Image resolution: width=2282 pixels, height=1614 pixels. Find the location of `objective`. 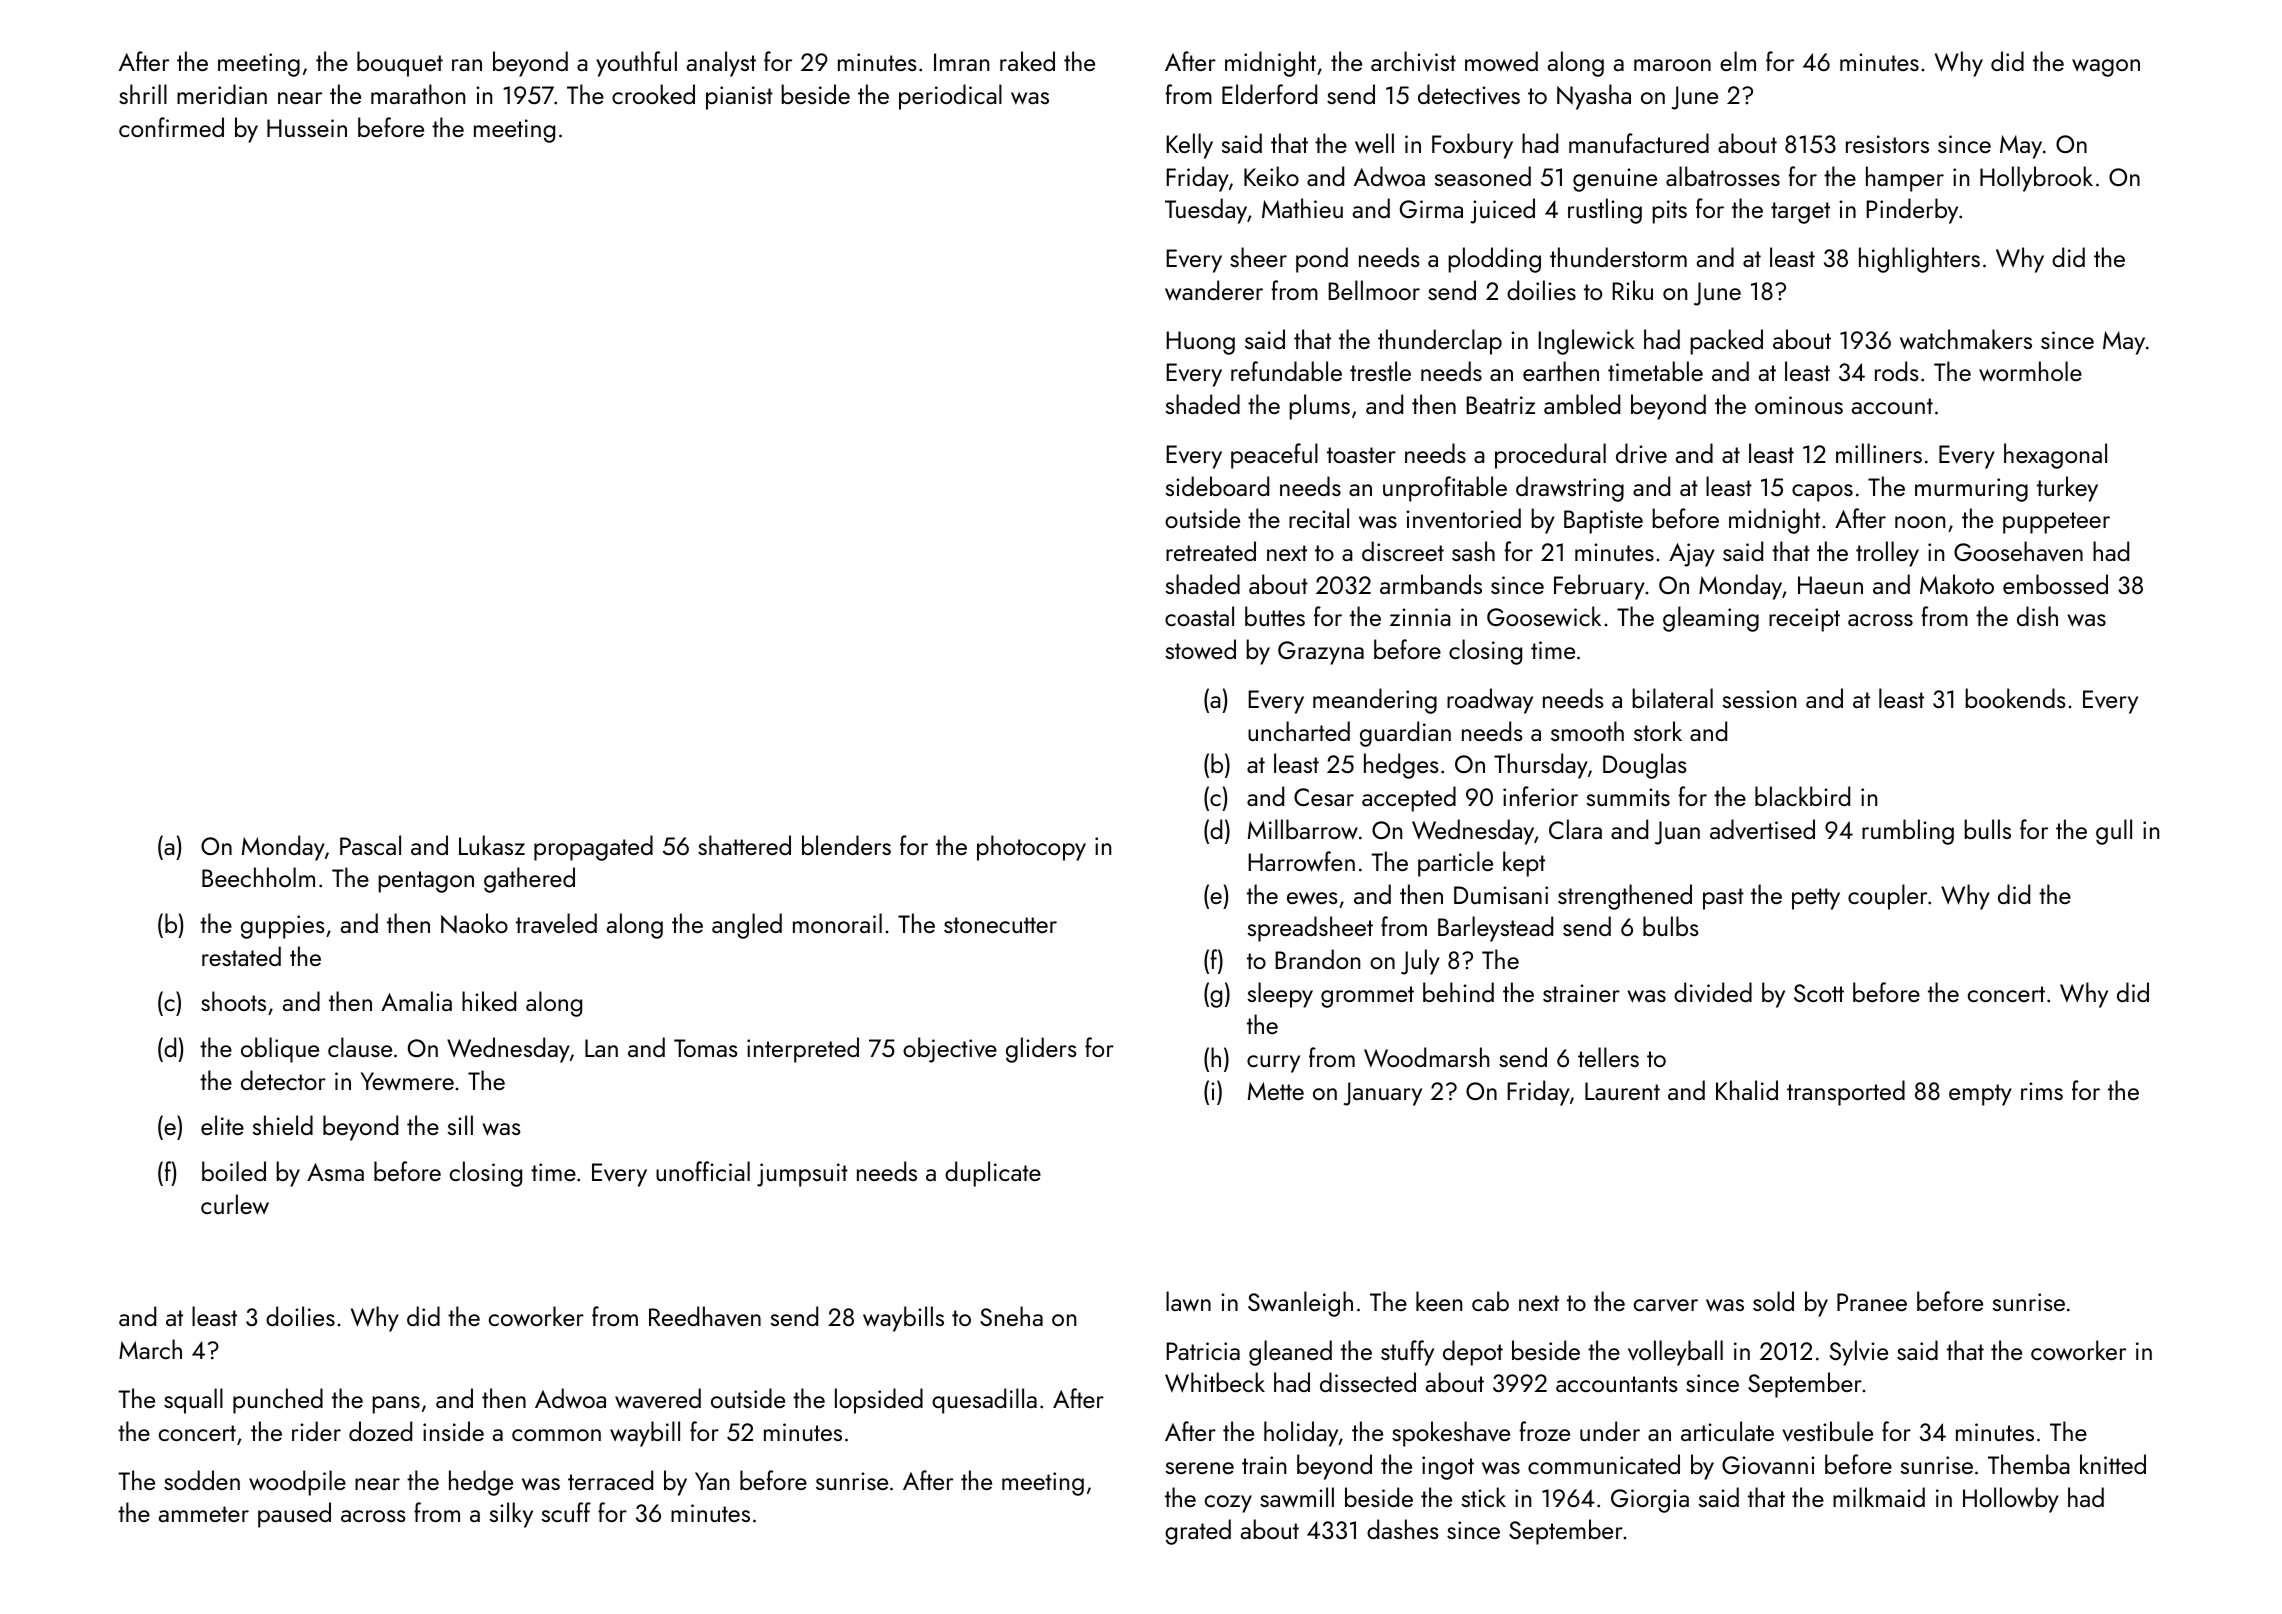

objective is located at coordinates (950, 1050).
